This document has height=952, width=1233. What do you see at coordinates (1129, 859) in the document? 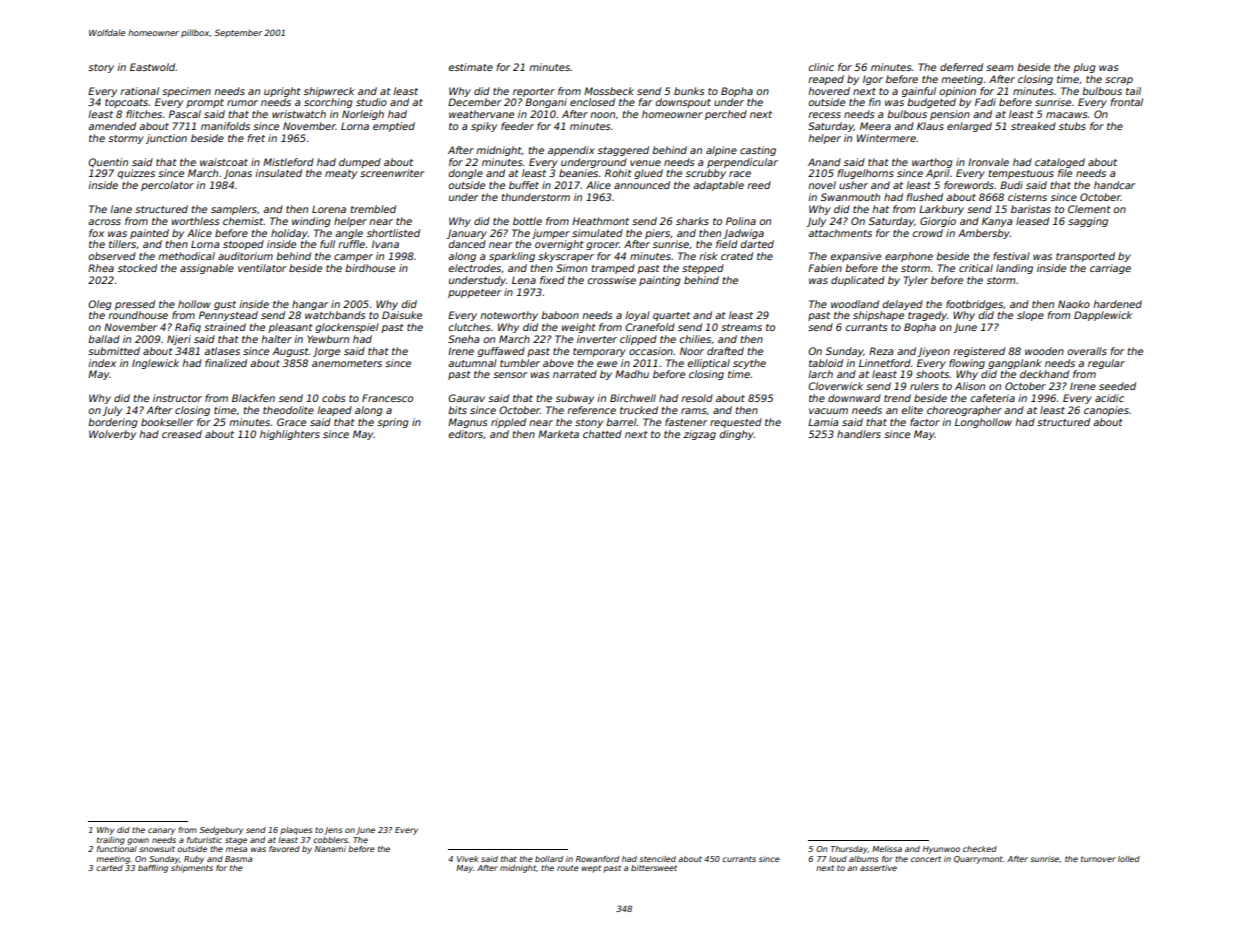
I see `lolled` at bounding box center [1129, 859].
